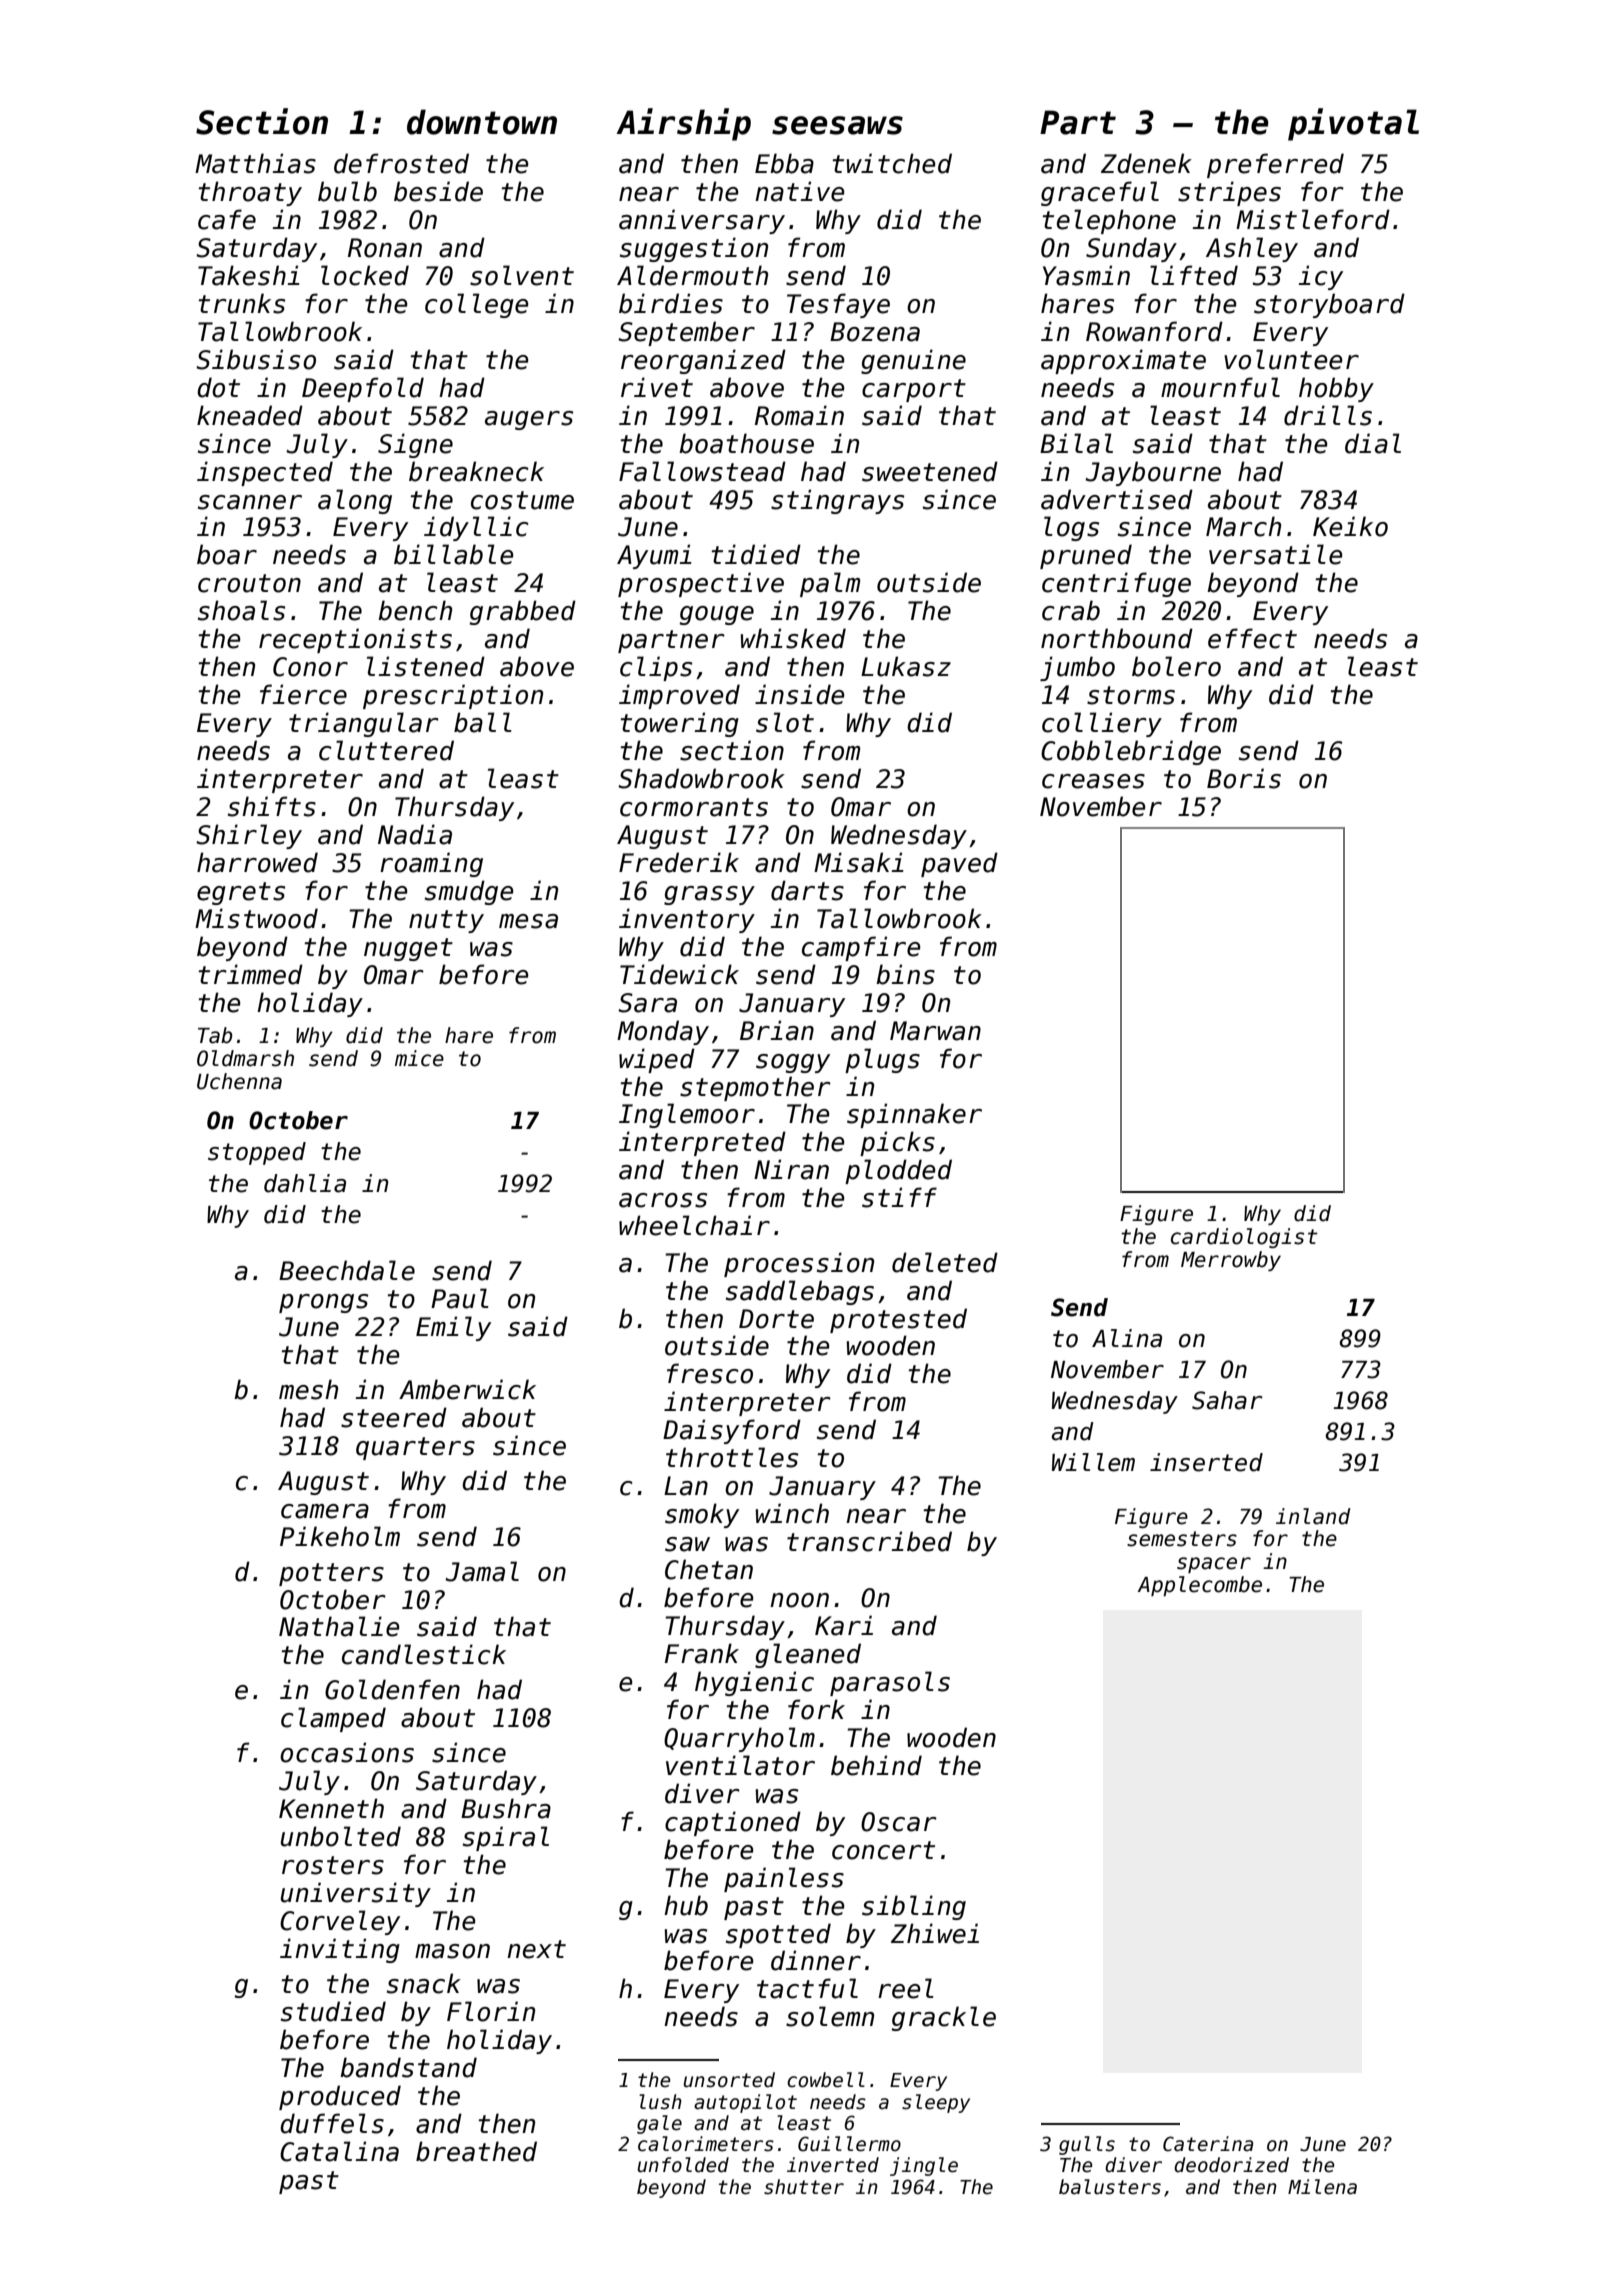 The height and width of the image is (2292, 1620). What do you see at coordinates (325, 1511) in the image?
I see `camera` at bounding box center [325, 1511].
